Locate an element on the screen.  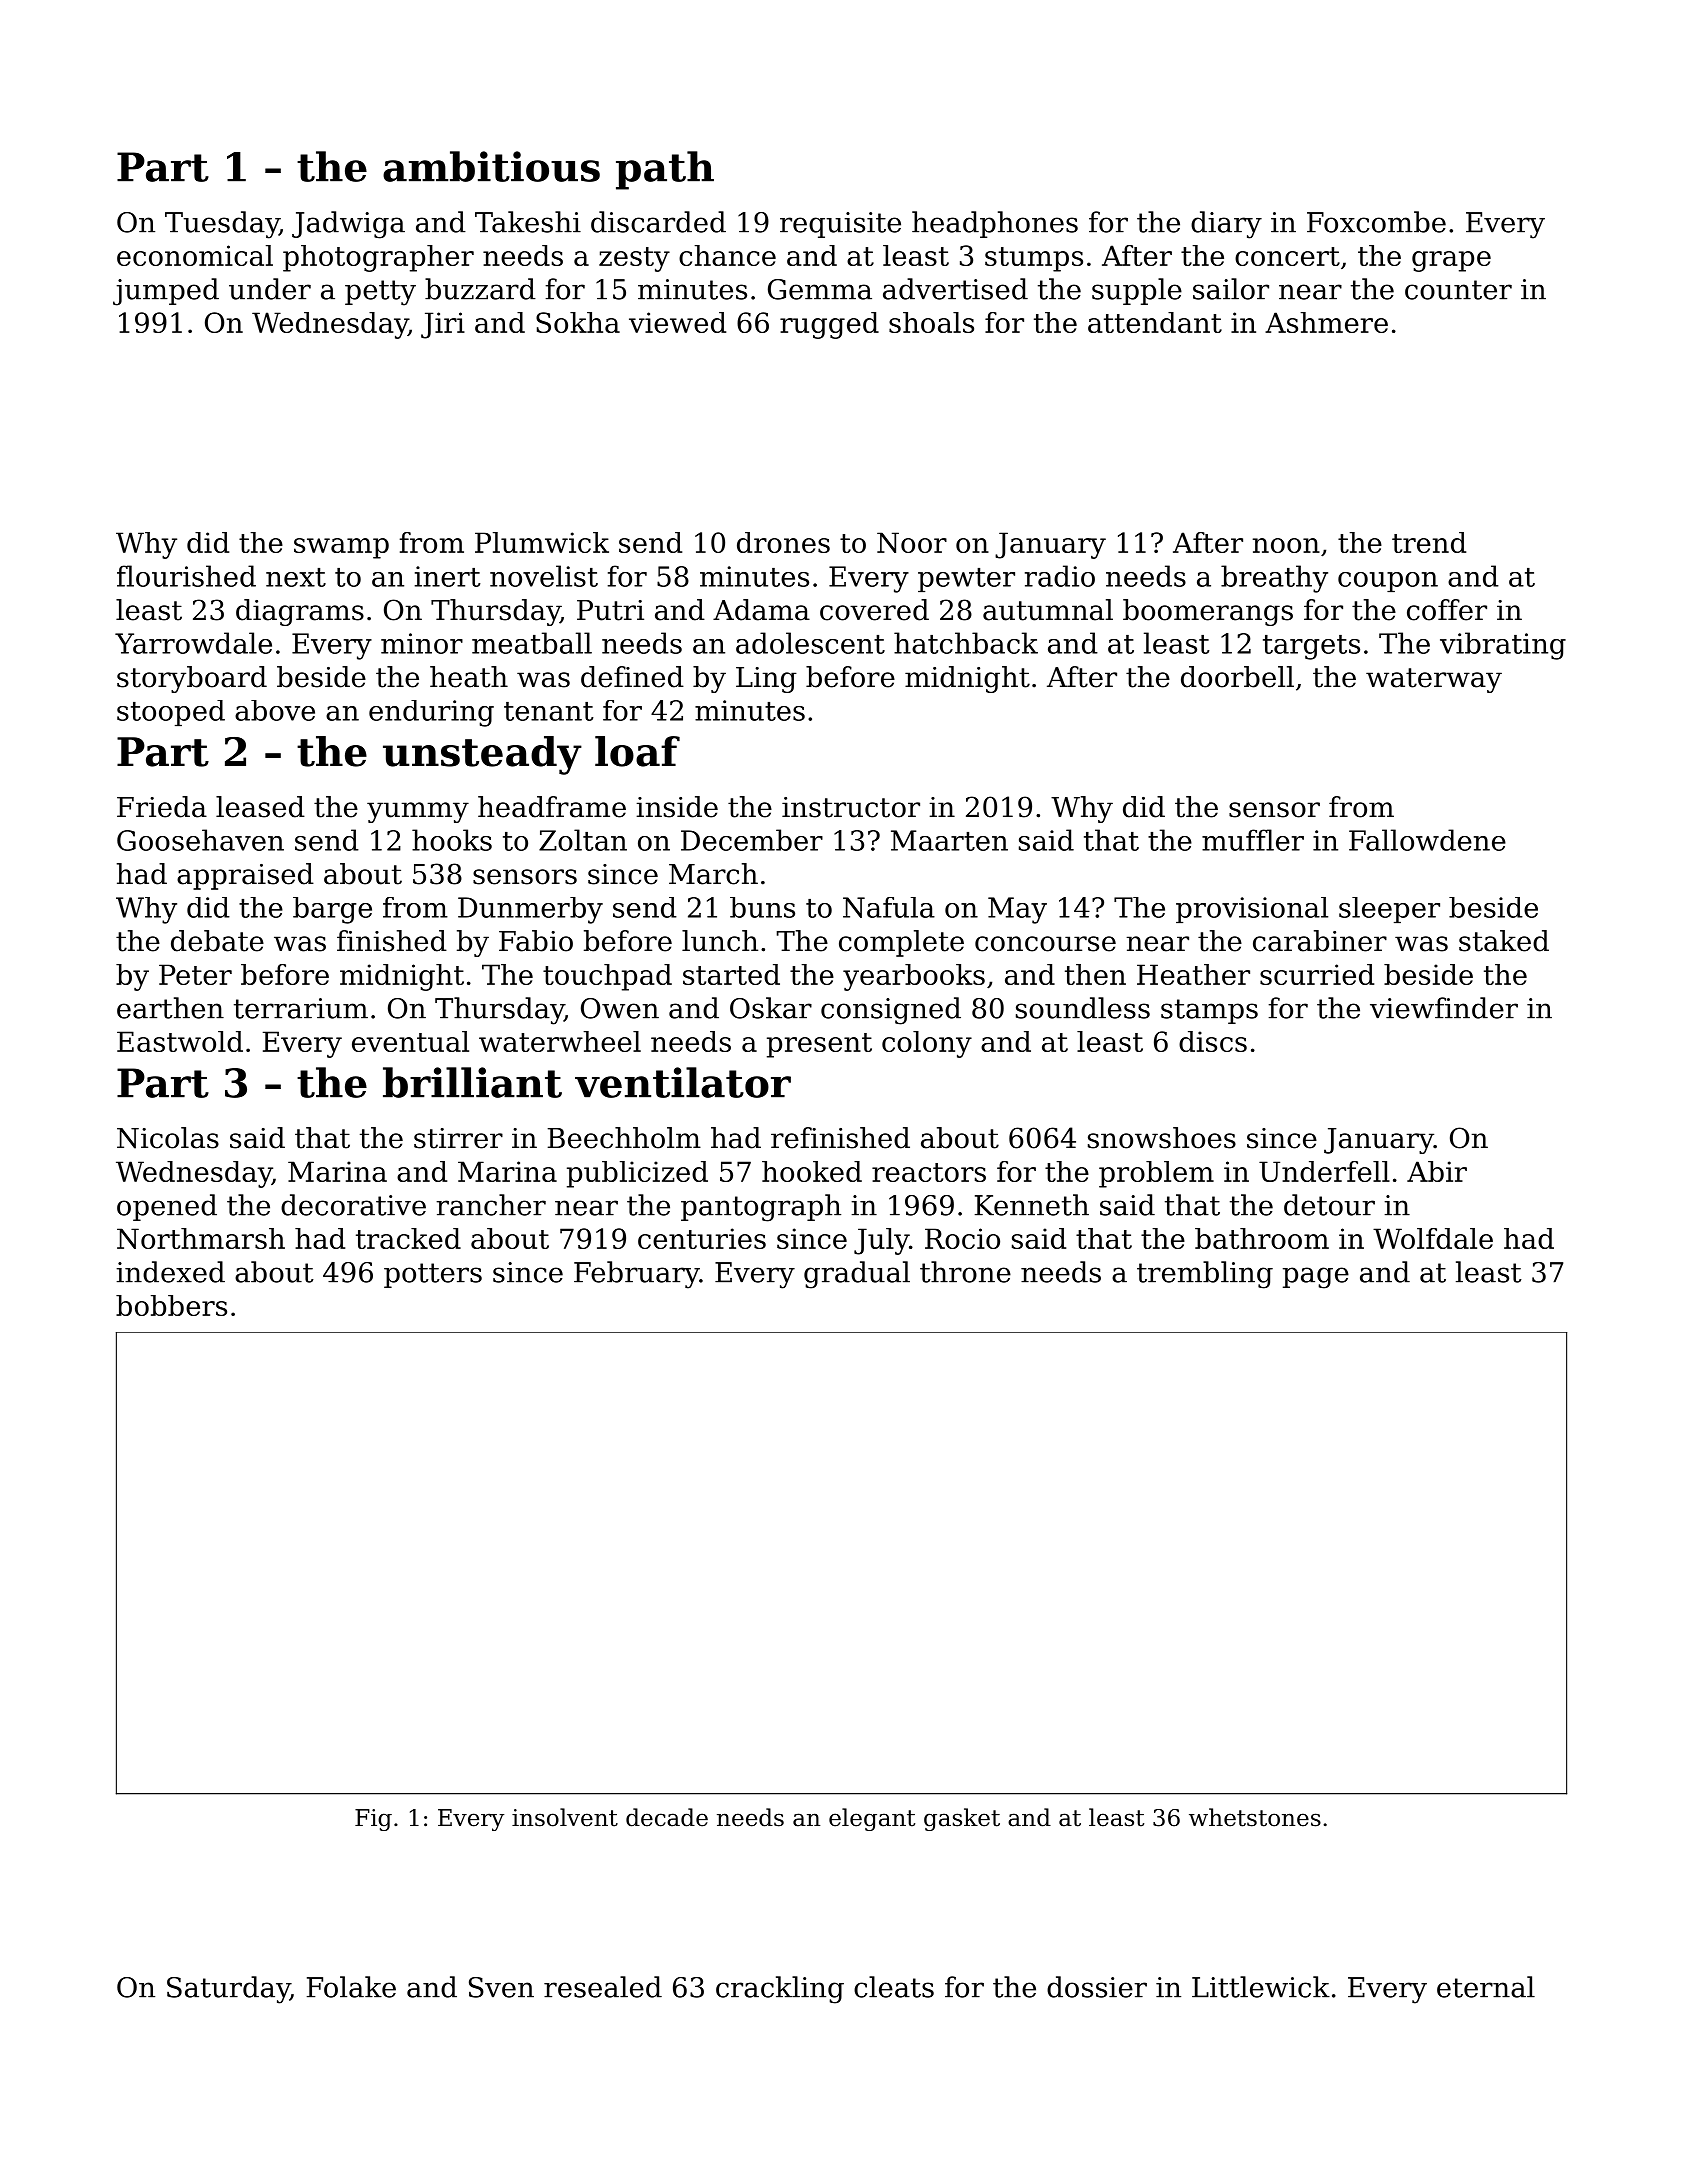
Goosehaven is located at coordinates (200, 840).
